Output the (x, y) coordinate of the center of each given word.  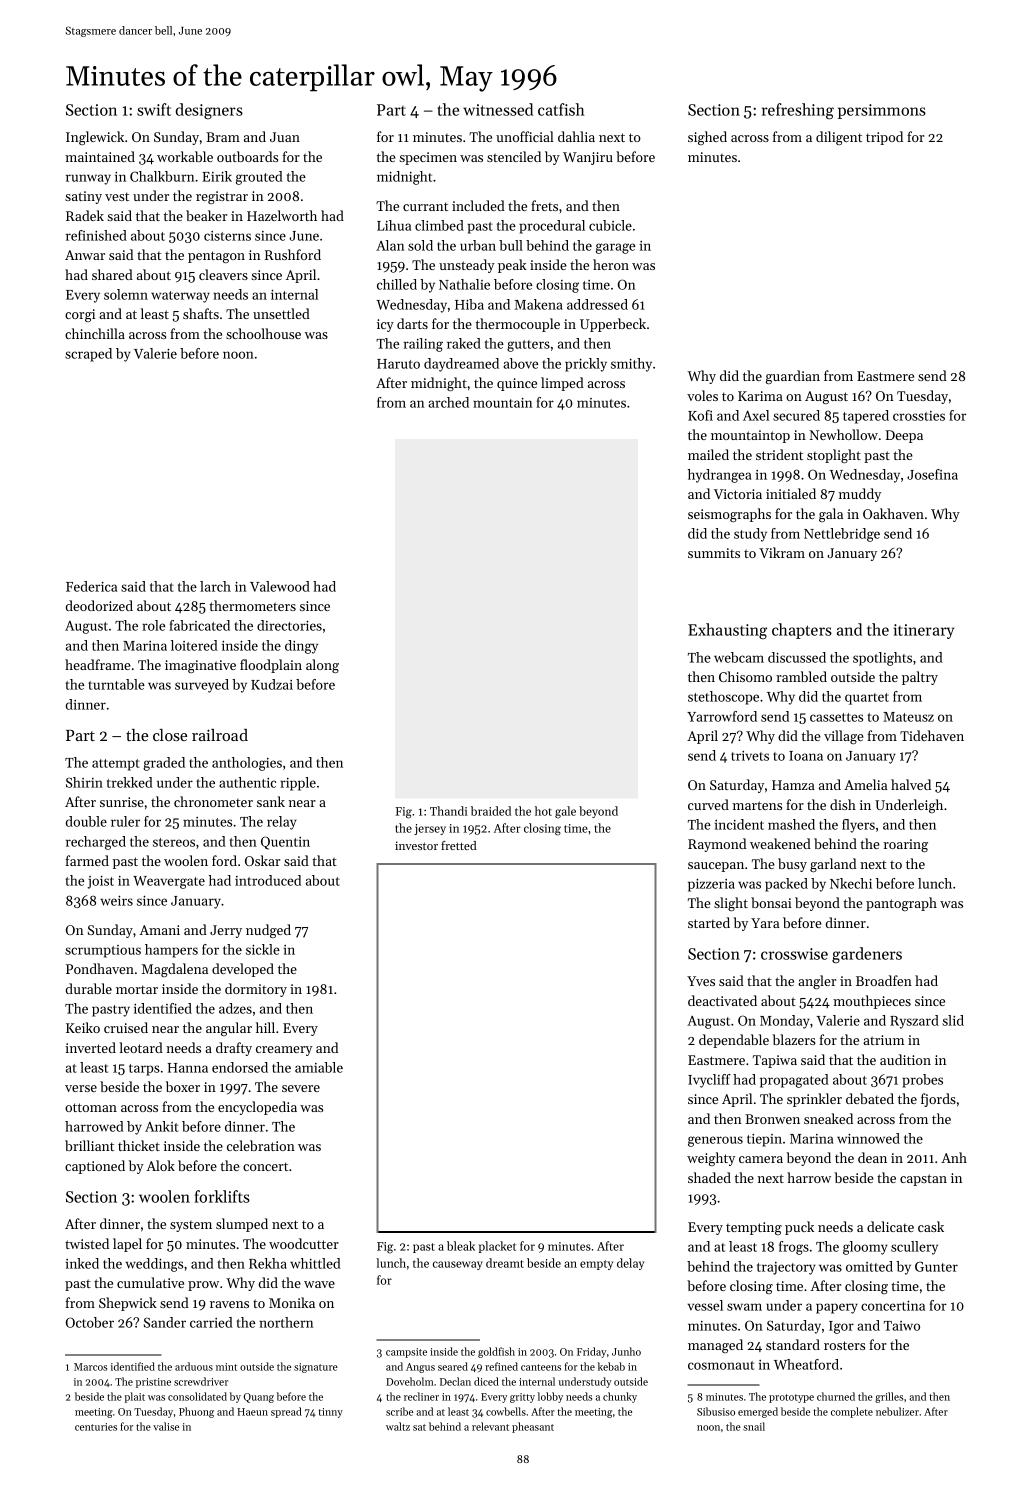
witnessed (498, 109)
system (191, 1226)
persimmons (882, 111)
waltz (398, 1426)
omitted (869, 1266)
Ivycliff (709, 1081)
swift (154, 109)
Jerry (226, 931)
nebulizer (897, 1411)
